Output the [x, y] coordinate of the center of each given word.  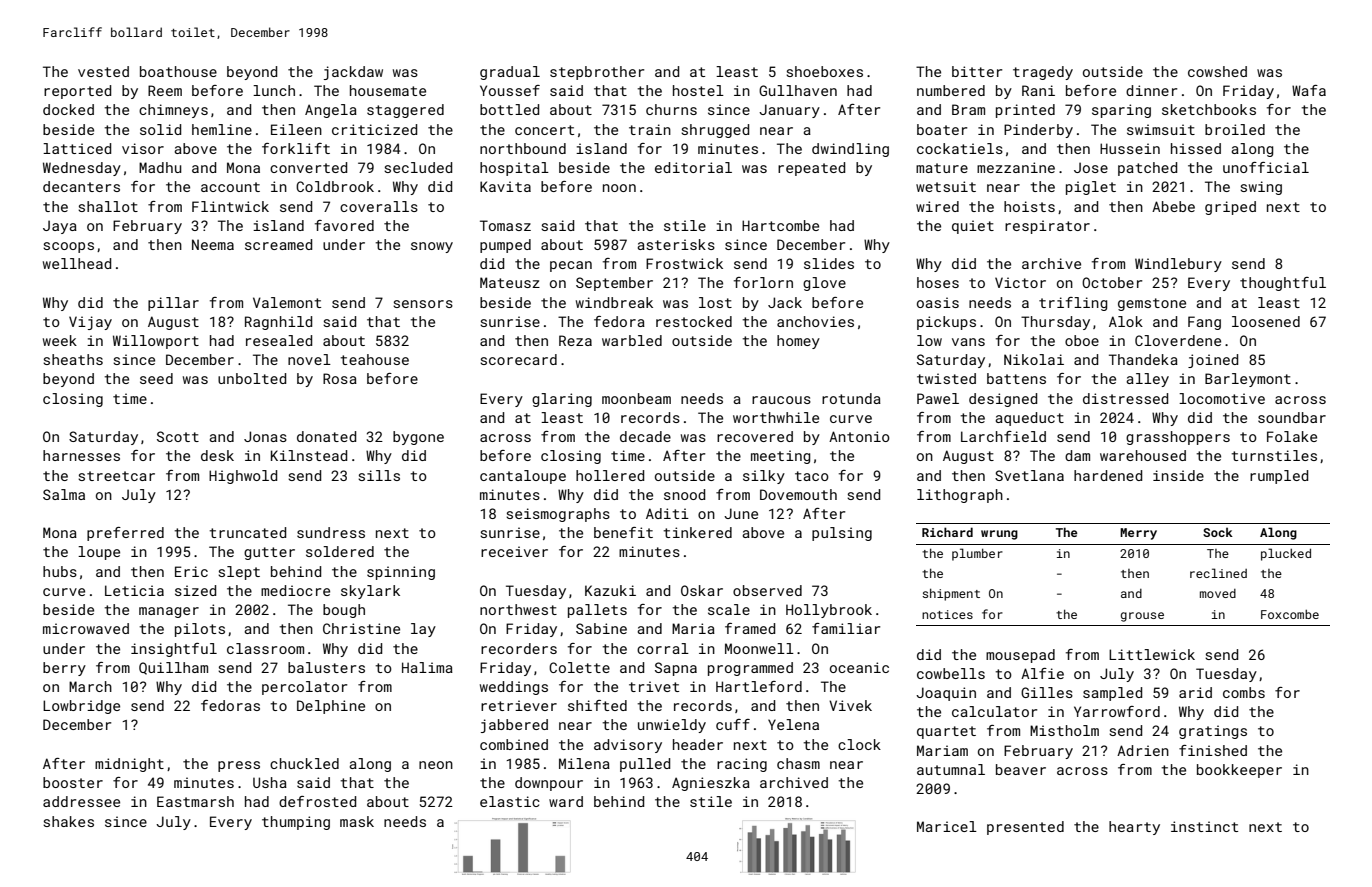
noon [619, 188]
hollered [610, 475]
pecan [571, 266]
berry [64, 669]
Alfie [1042, 673]
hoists [1029, 206]
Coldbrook [335, 186]
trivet [654, 686]
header [698, 744]
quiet [973, 227]
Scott [178, 436]
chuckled [304, 763]
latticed [77, 148]
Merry [1138, 534]
